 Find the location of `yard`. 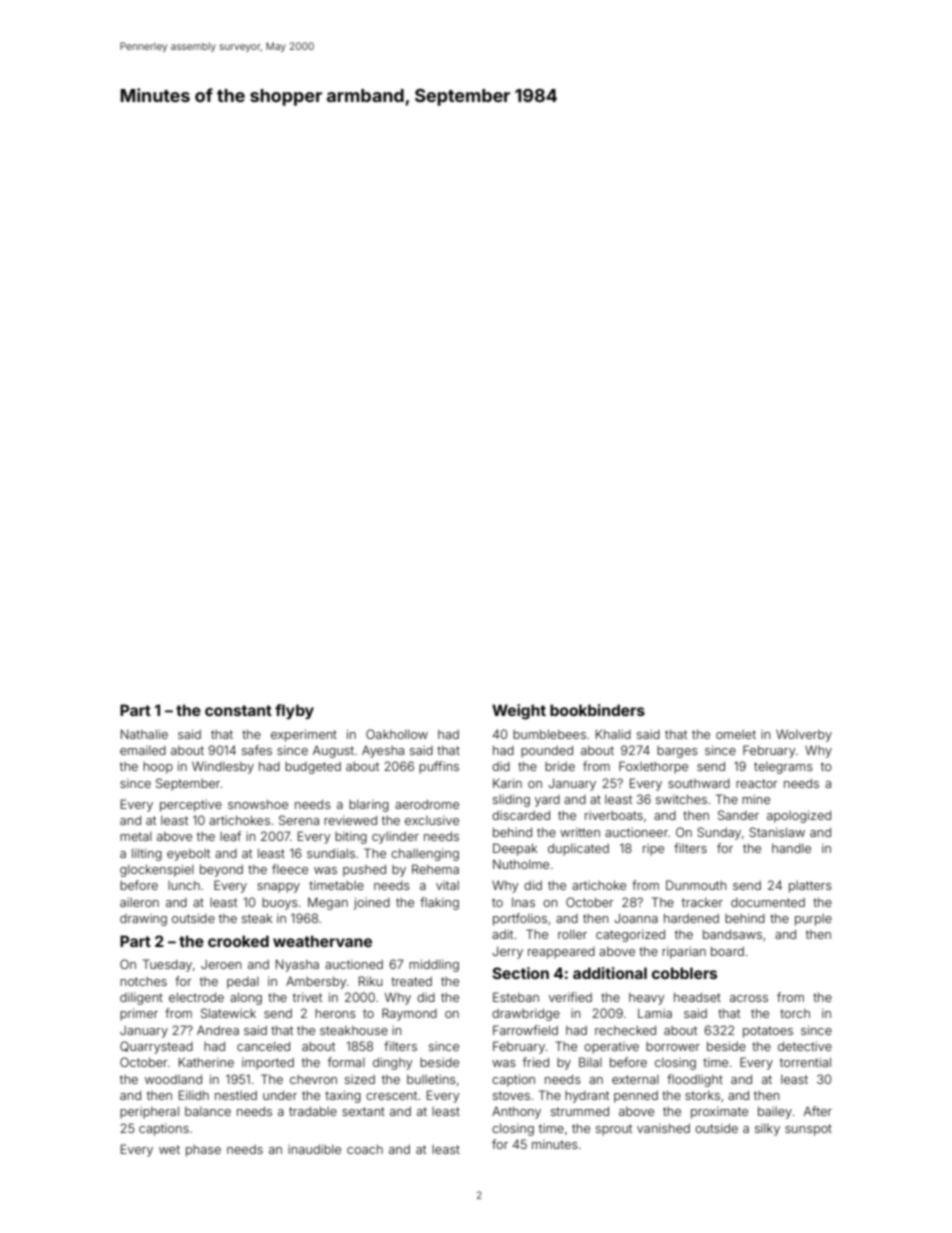

yard is located at coordinates (547, 801).
